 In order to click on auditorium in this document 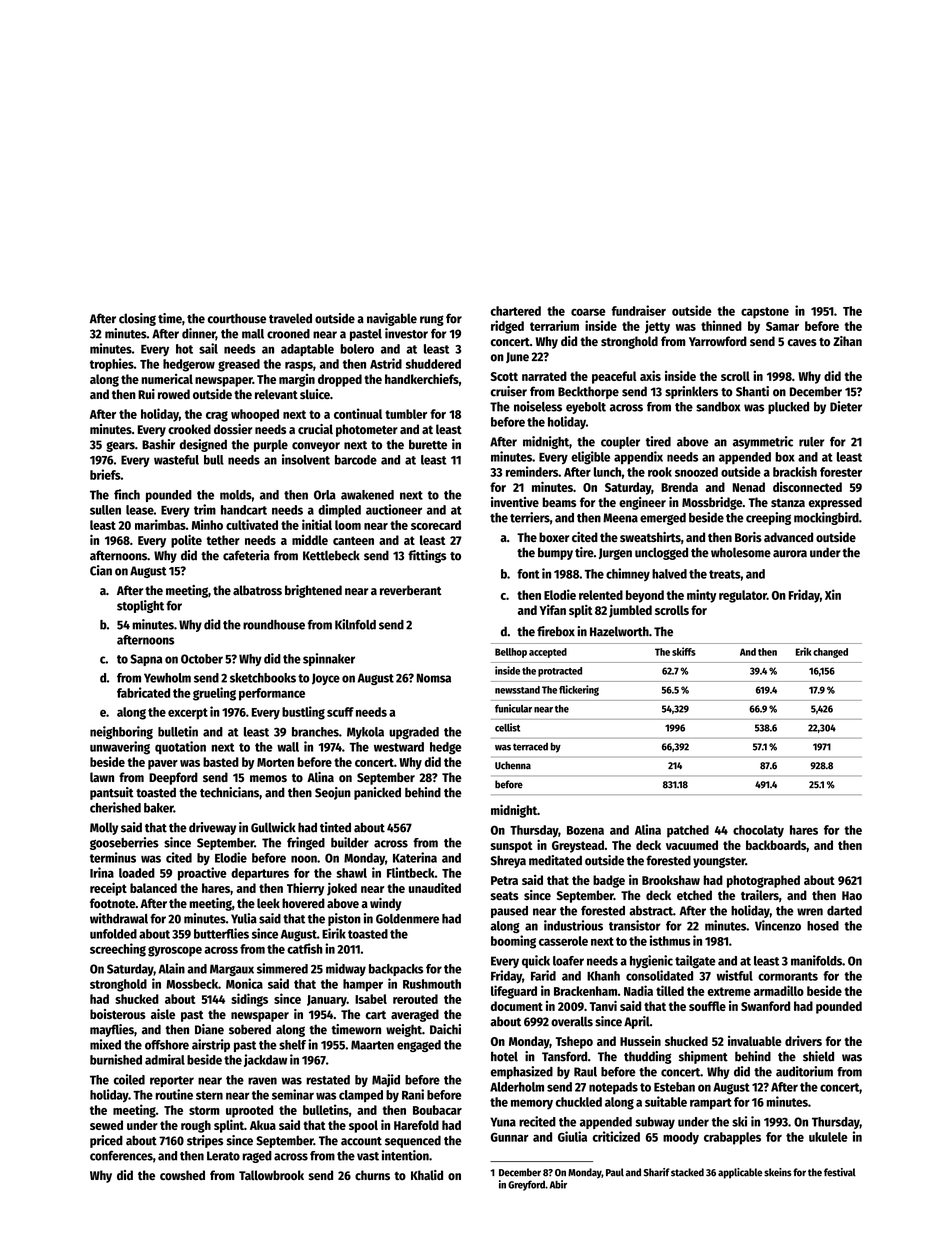, I will do `click(804, 1071)`.
